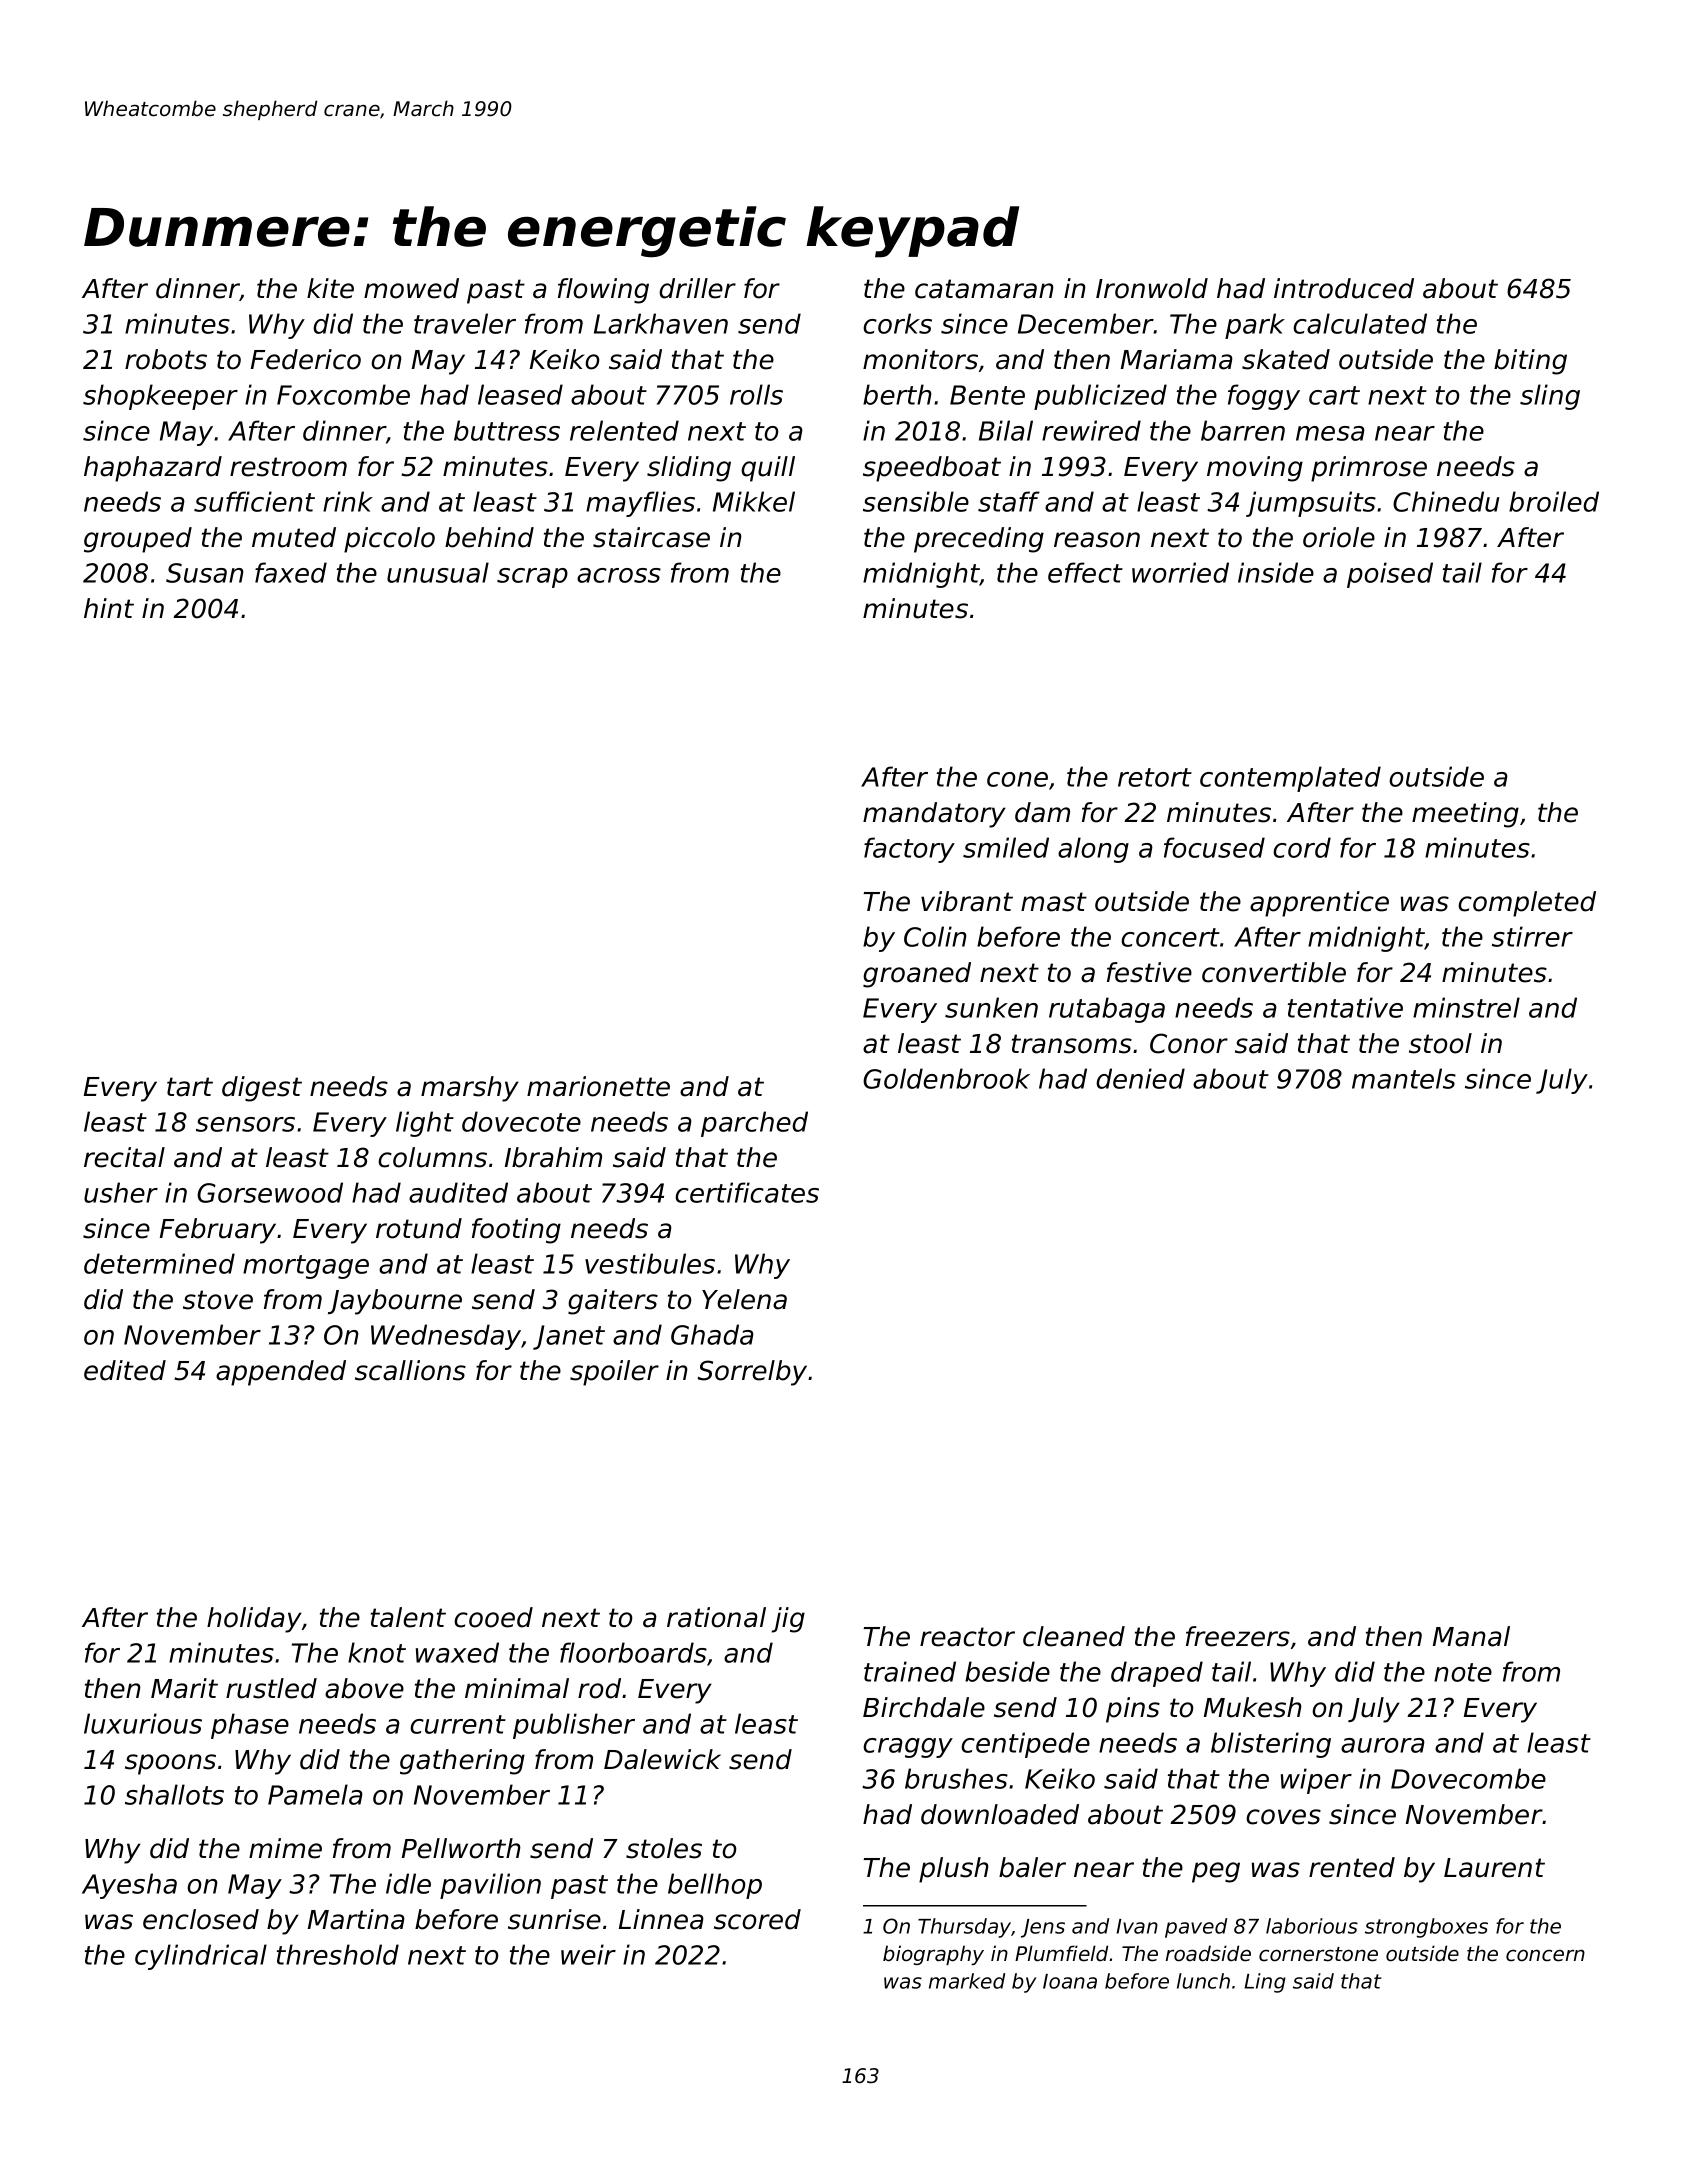 This screenshot has width=1683, height=2178. What do you see at coordinates (1554, 501) in the screenshot?
I see `broiled` at bounding box center [1554, 501].
